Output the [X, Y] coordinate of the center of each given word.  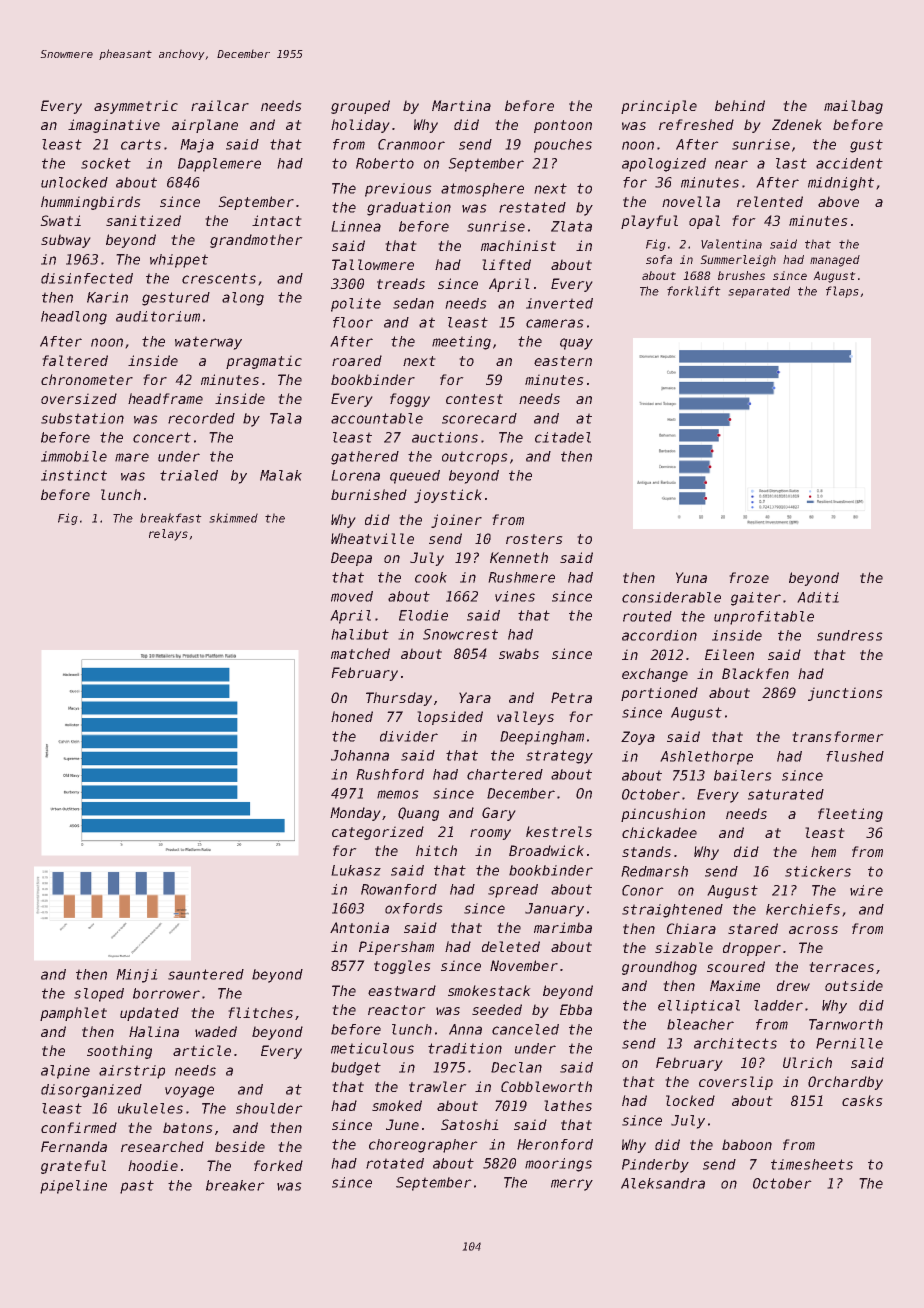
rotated [395, 1163]
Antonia [359, 927]
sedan [413, 303]
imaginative [114, 126]
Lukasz [356, 870]
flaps [842, 292]
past [137, 1187]
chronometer [87, 379]
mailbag [853, 107]
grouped [360, 107]
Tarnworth [846, 1024]
